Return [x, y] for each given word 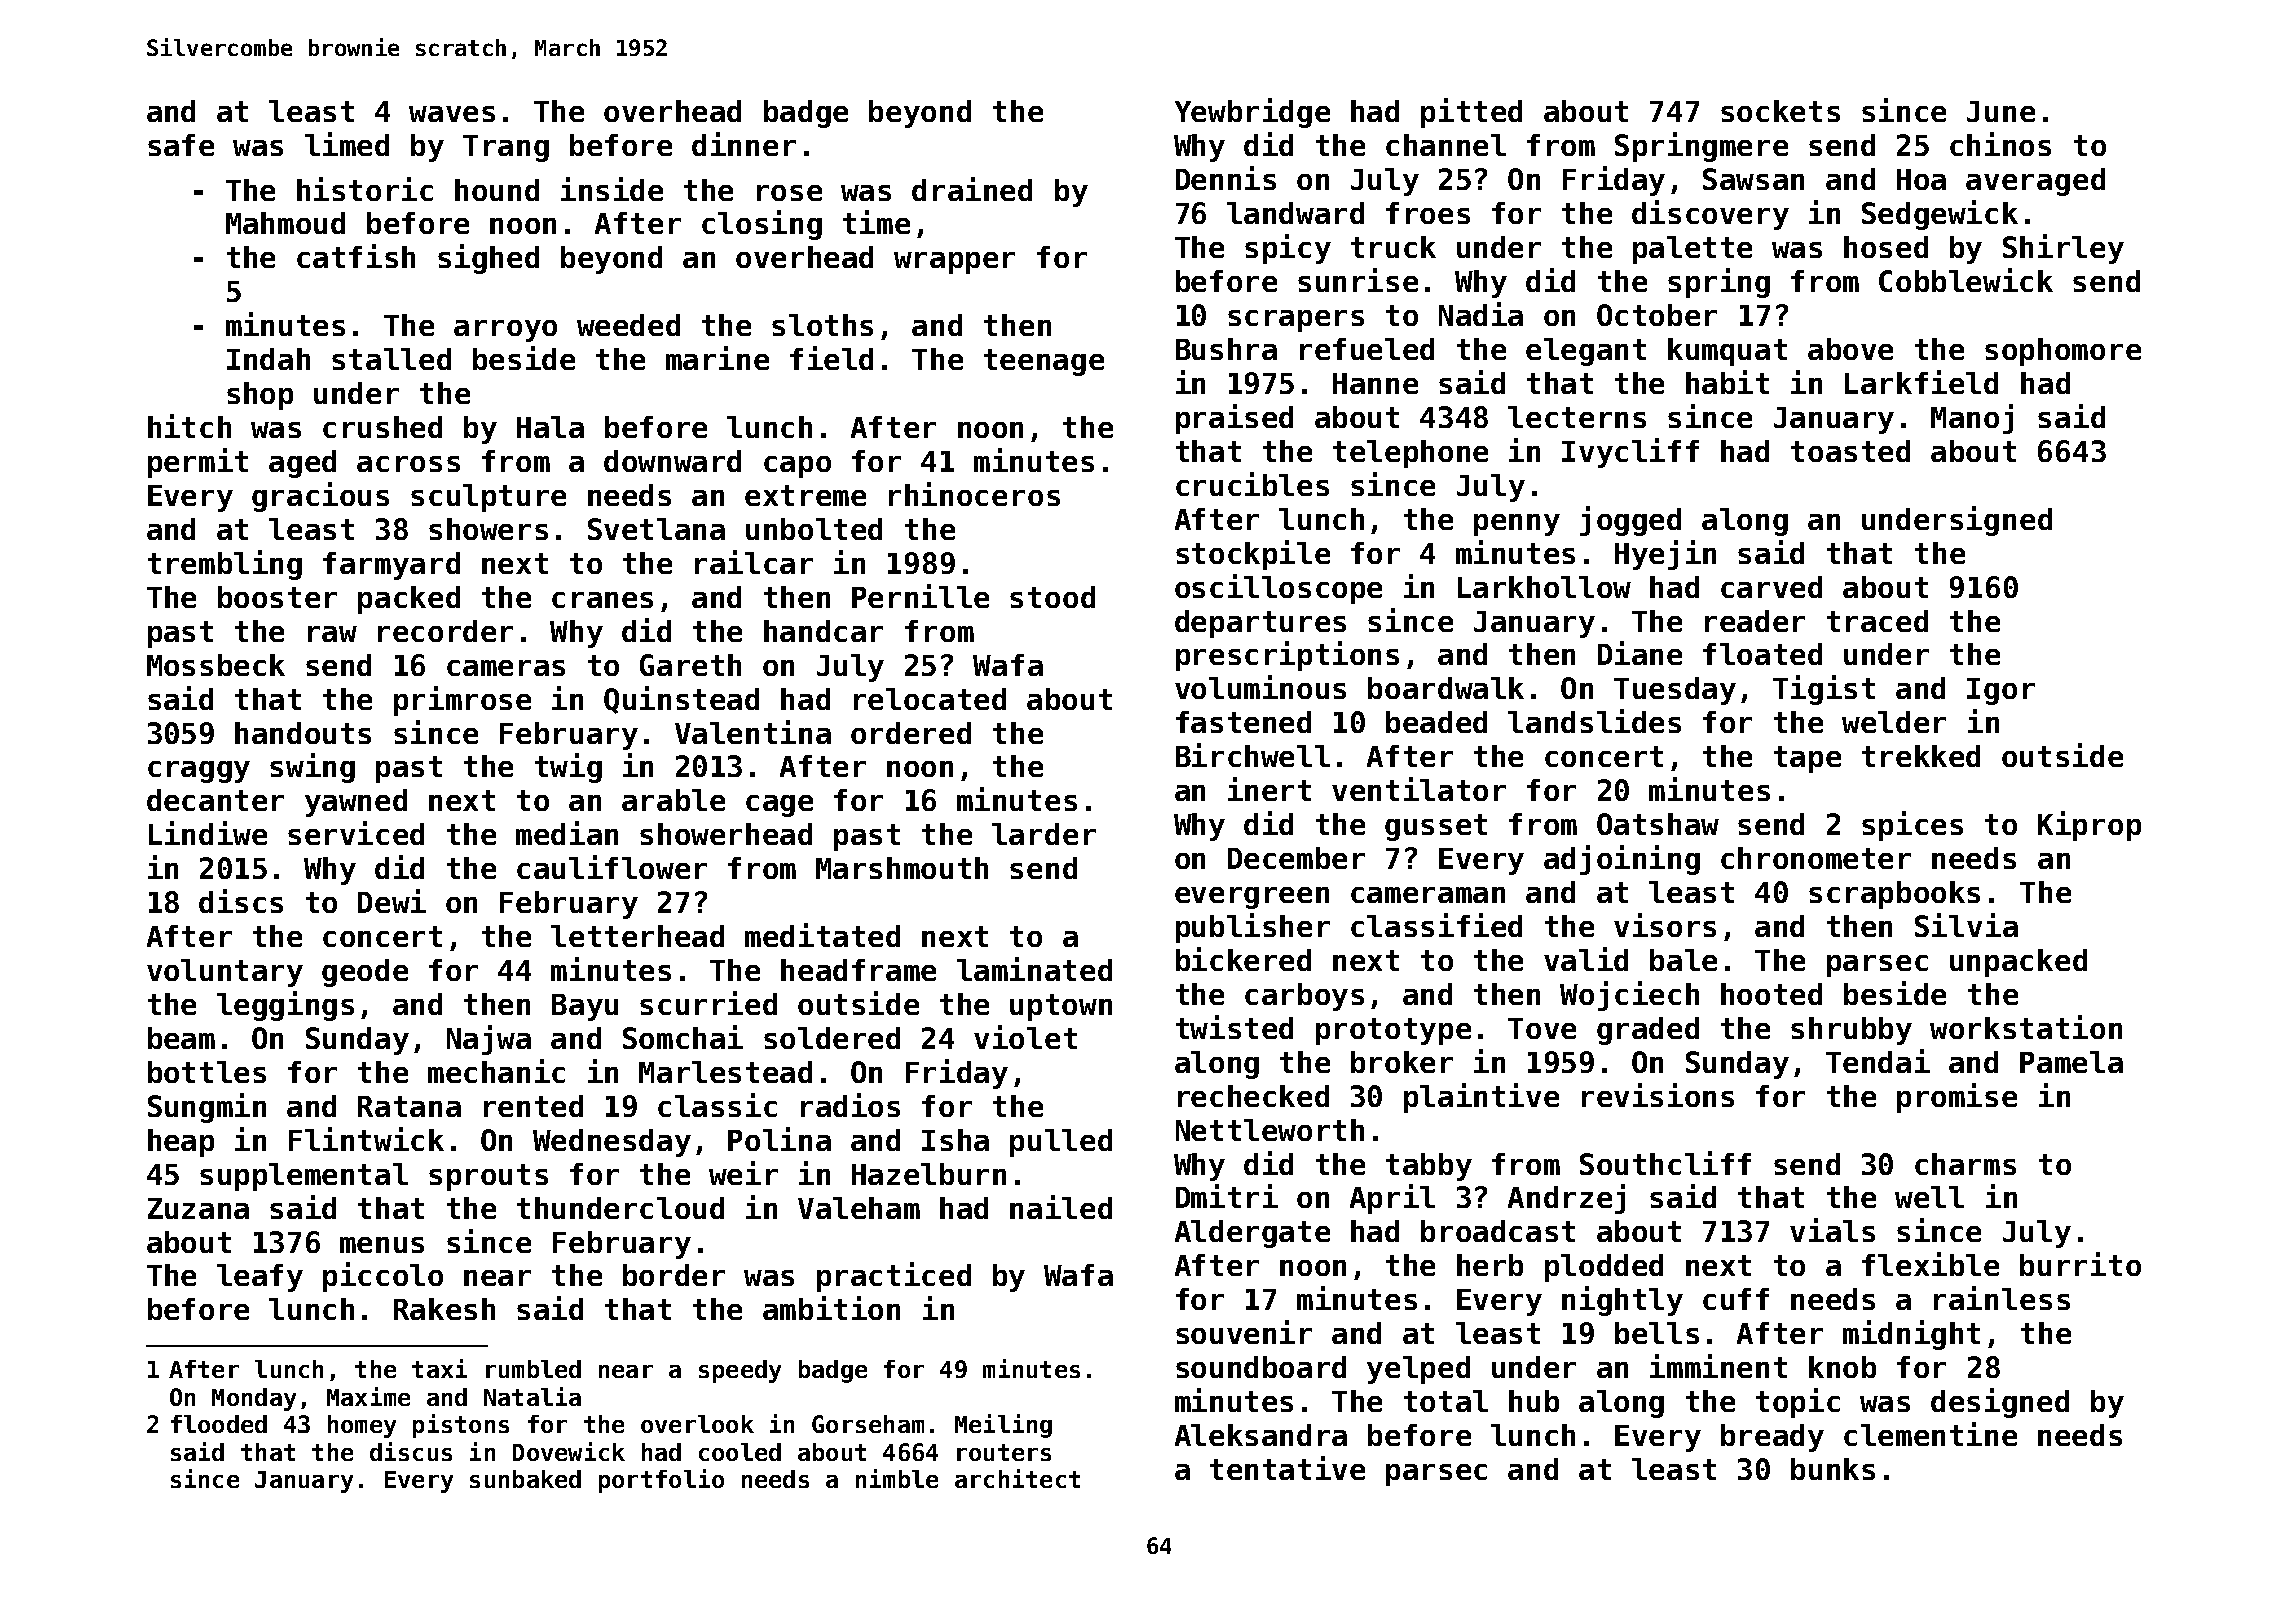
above [1850, 349]
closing [762, 225]
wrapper [954, 263]
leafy [260, 1278]
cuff [1736, 1299]
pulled [1061, 1143]
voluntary [225, 973]
